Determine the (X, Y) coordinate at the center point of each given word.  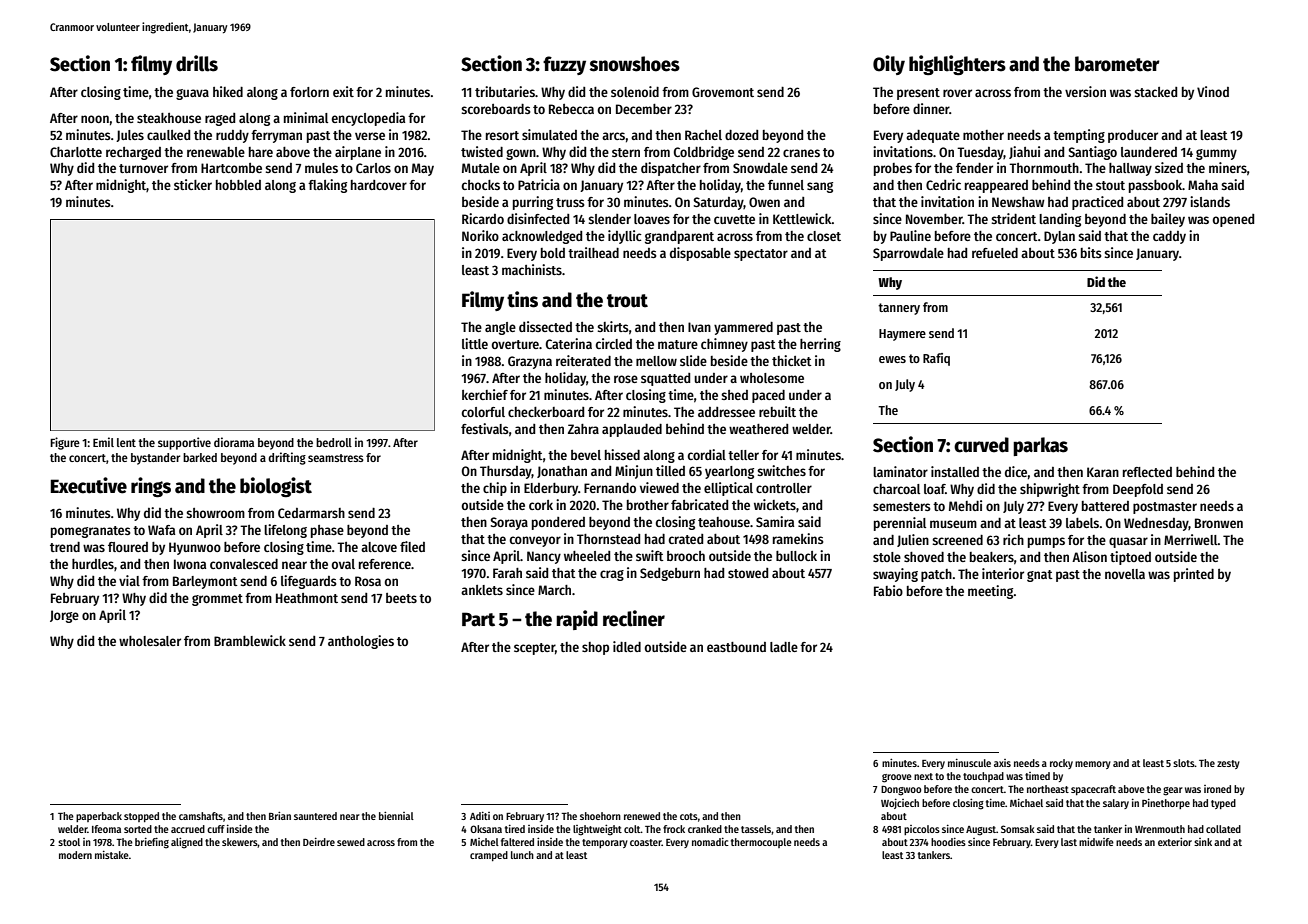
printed (1194, 575)
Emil (103, 442)
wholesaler (150, 641)
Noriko (480, 235)
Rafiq (936, 359)
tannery (899, 309)
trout (627, 301)
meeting (990, 592)
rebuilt (777, 411)
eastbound (736, 647)
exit (343, 91)
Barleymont (205, 582)
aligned (187, 843)
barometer (1117, 64)
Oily (889, 65)
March (554, 590)
